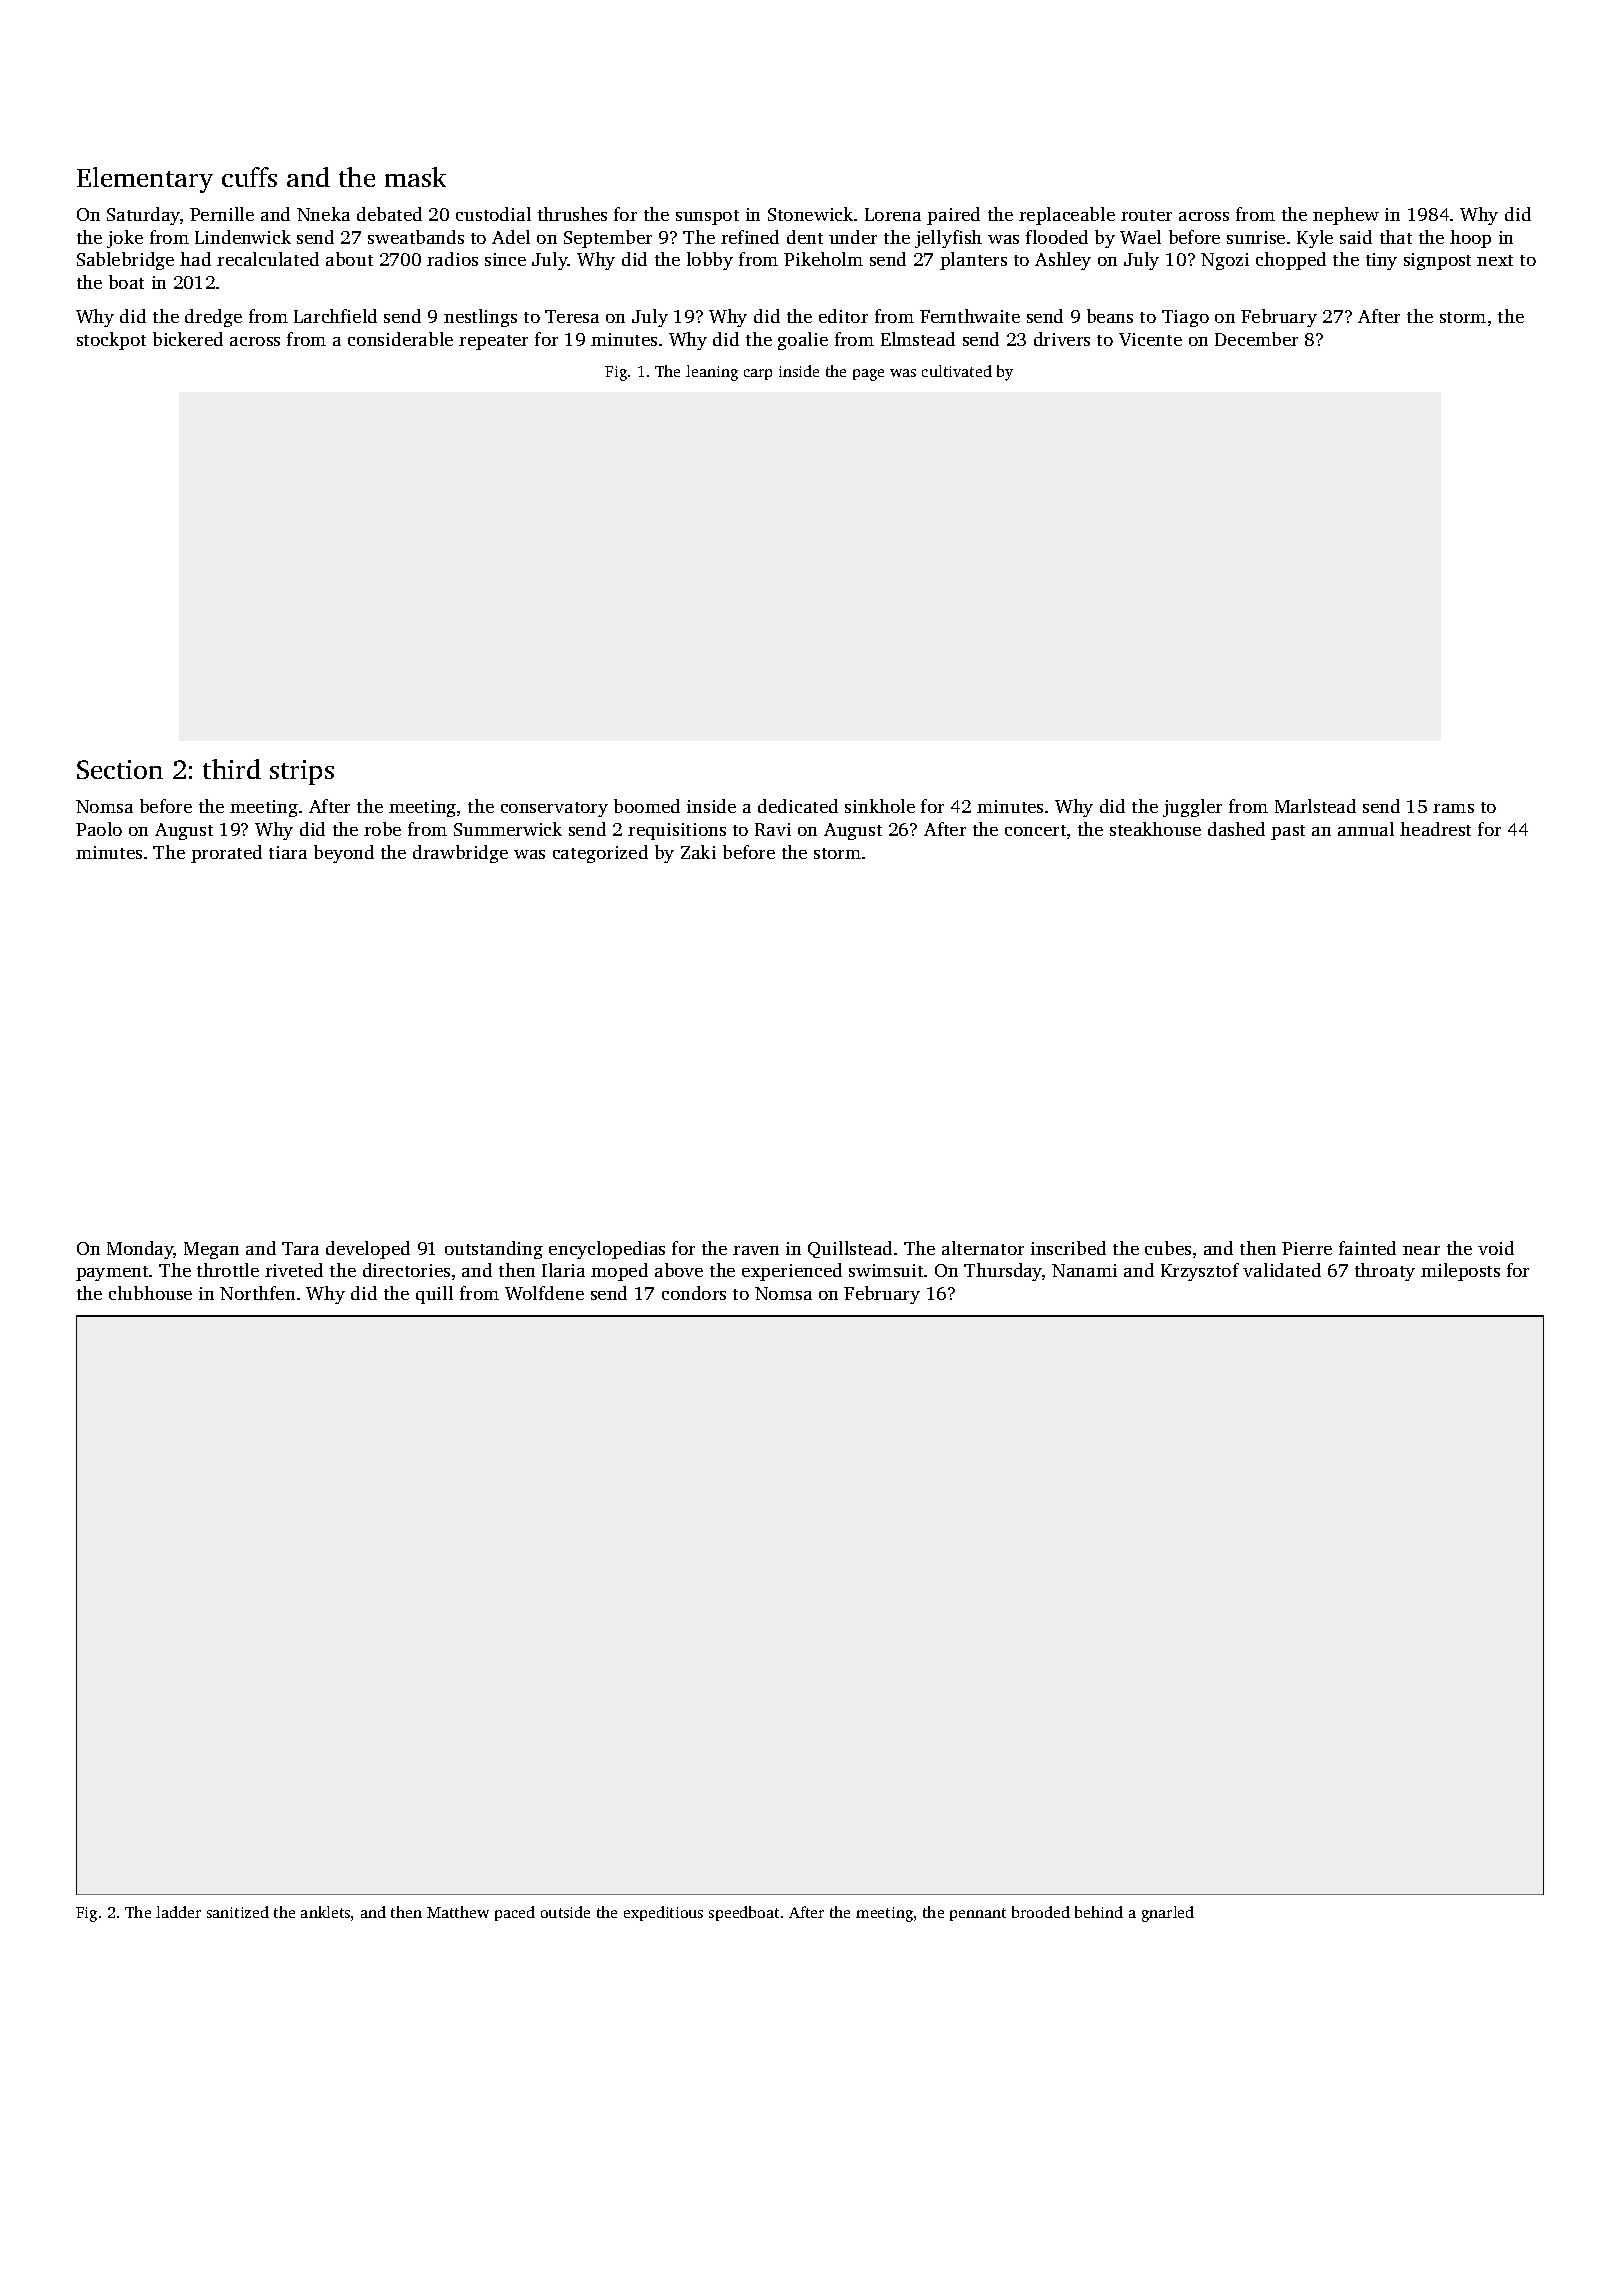 This image has width=1620, height=2292. What do you see at coordinates (565, 1912) in the image?
I see `outside` at bounding box center [565, 1912].
